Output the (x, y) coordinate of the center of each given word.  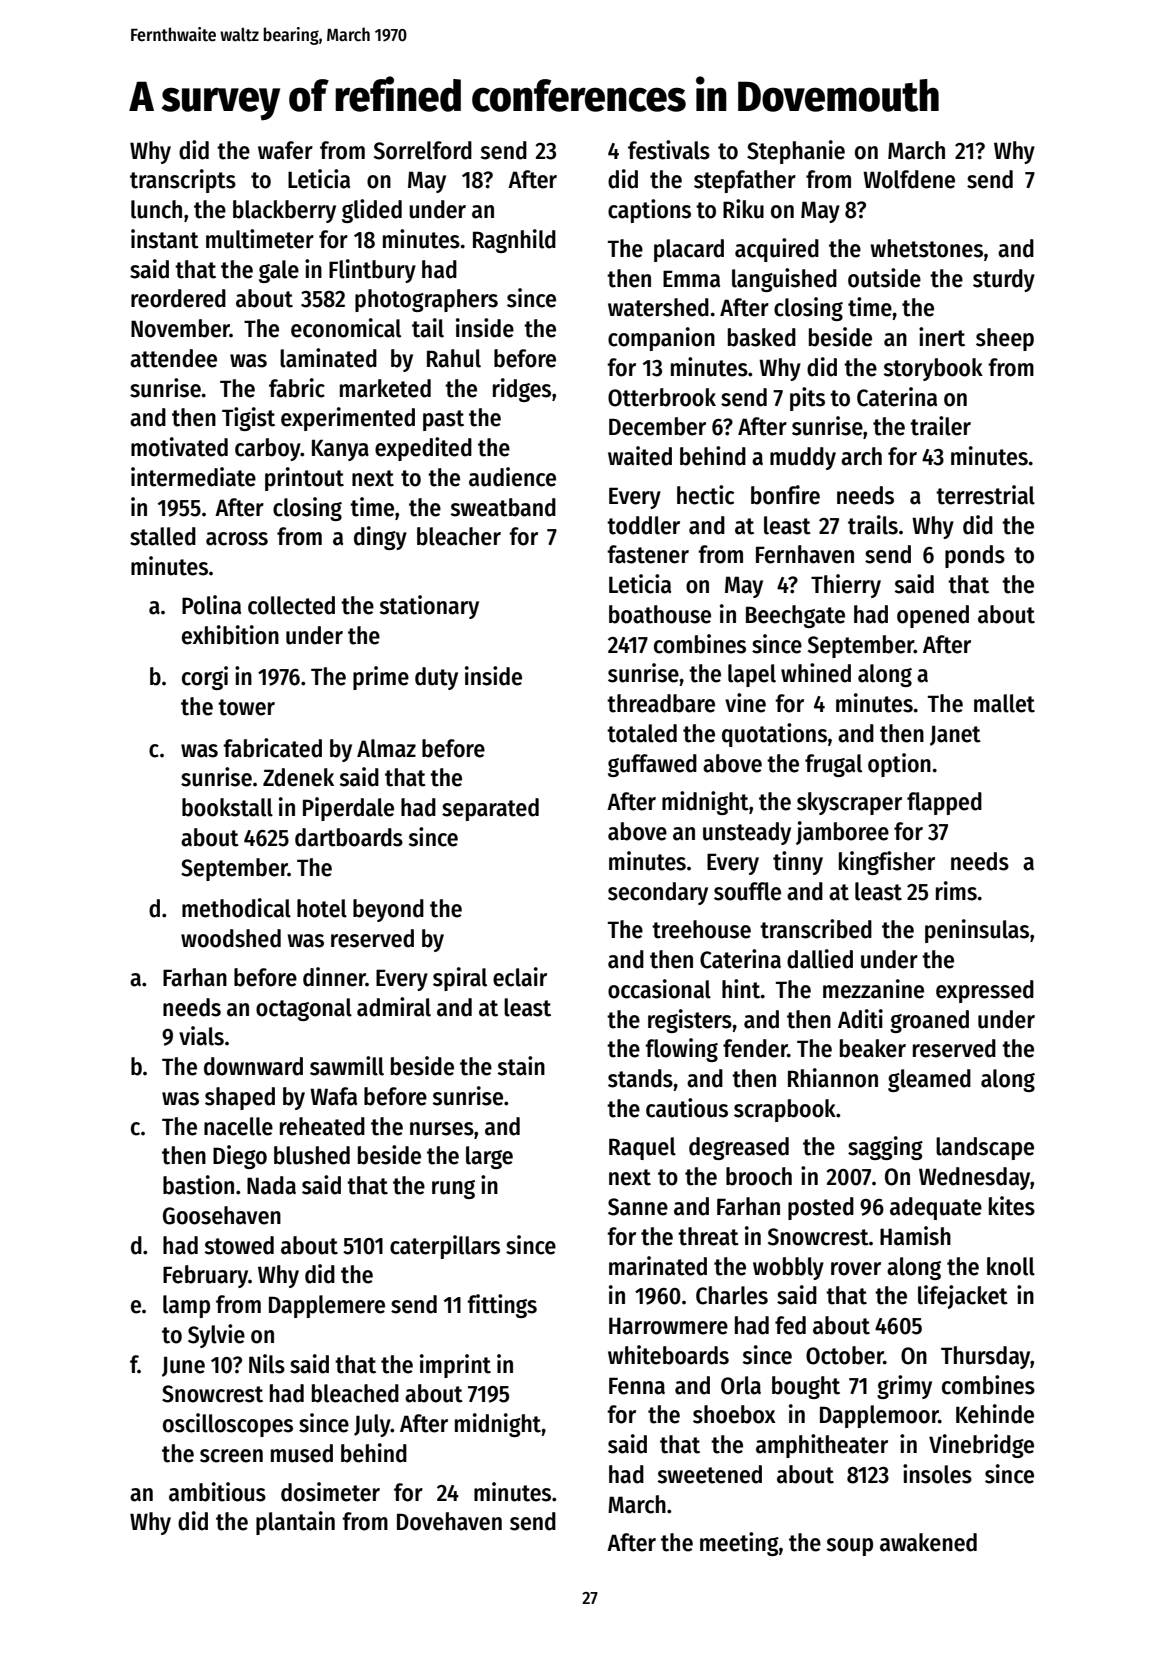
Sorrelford (423, 150)
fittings (502, 1306)
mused (302, 1453)
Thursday (986, 1357)
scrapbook (785, 1110)
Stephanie (796, 152)
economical (346, 328)
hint (741, 989)
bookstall (227, 807)
